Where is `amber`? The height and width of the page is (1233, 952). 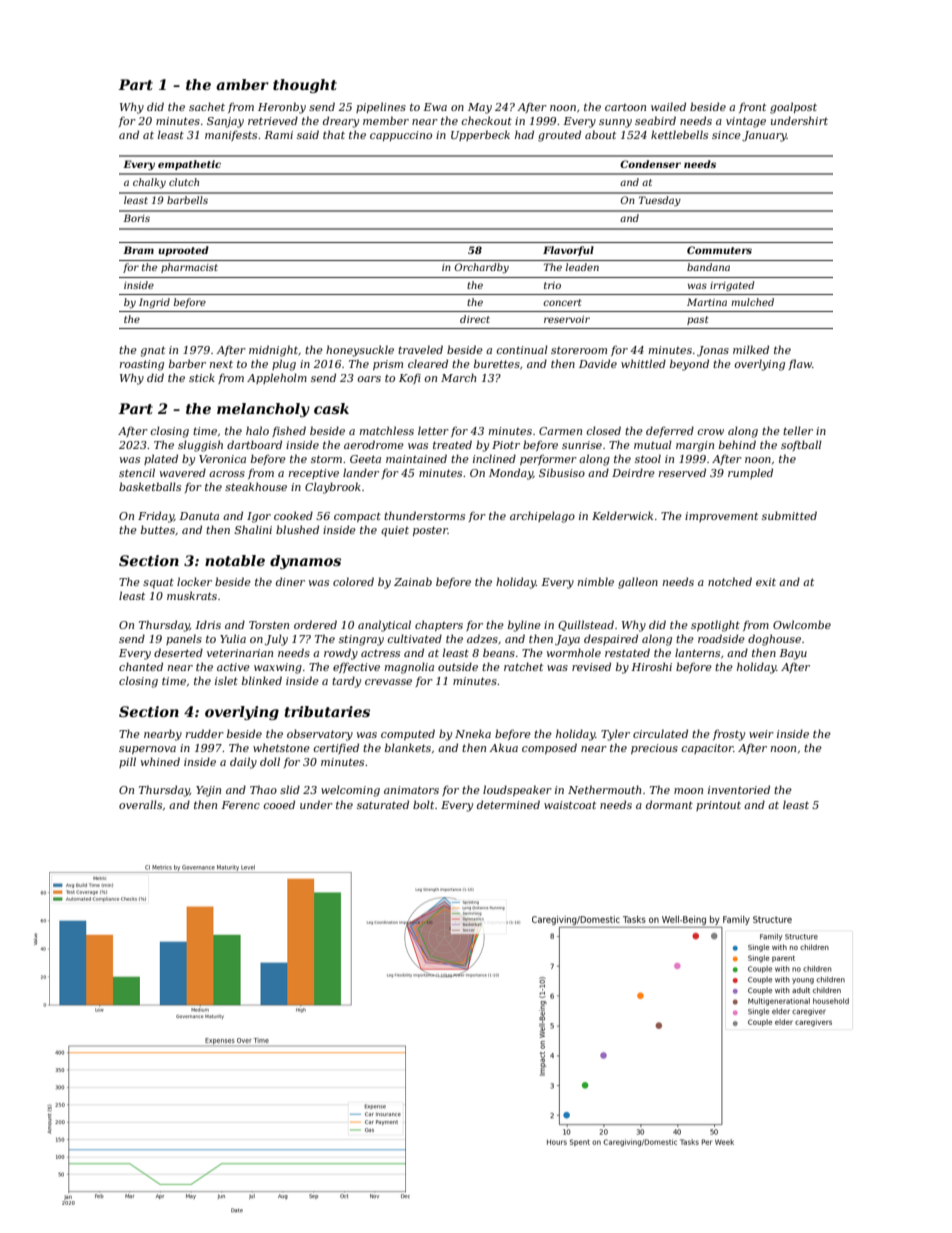
amber is located at coordinates (242, 84).
